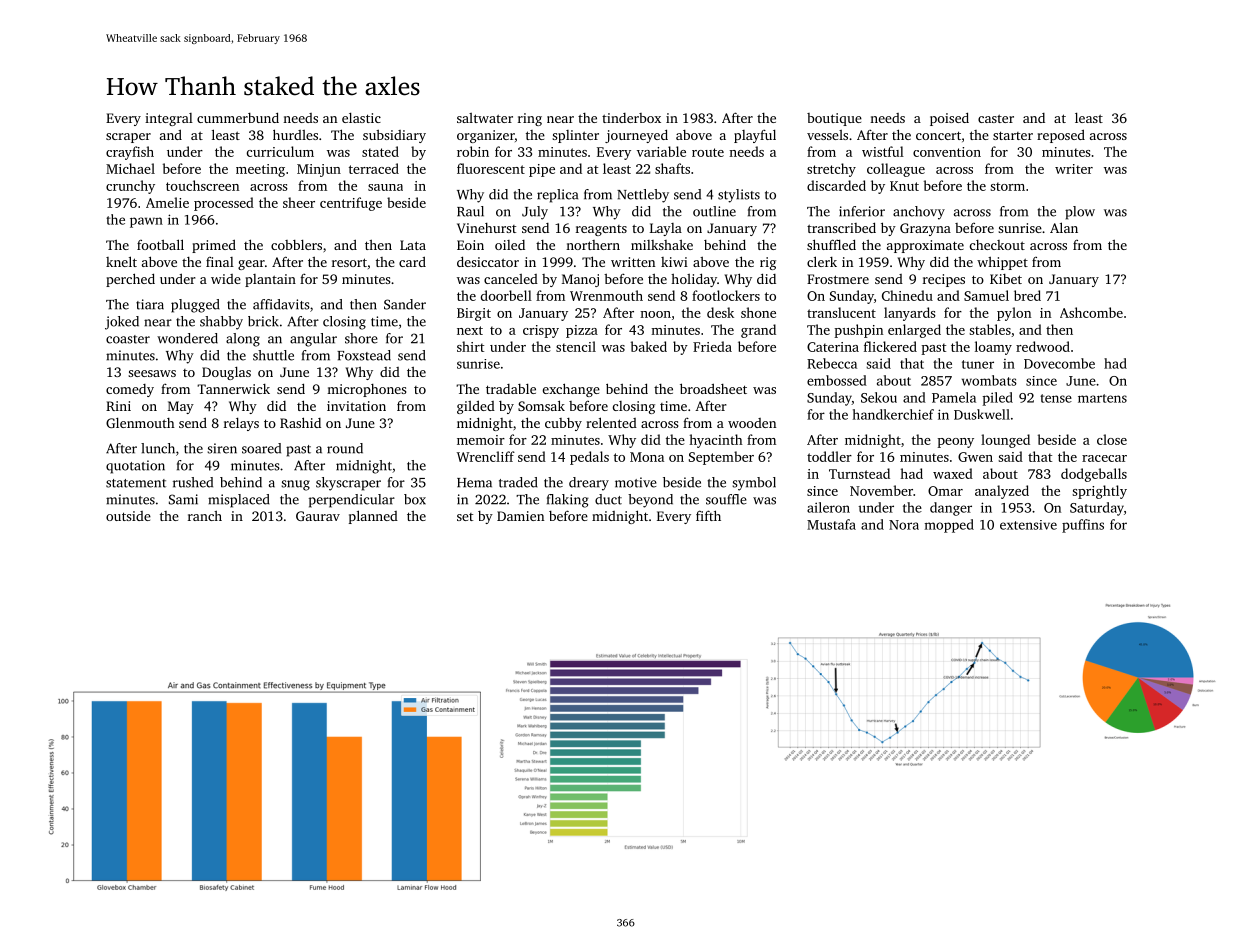 Image resolution: width=1233 pixels, height=952 pixels. What do you see at coordinates (470, 330) in the page?
I see `next` at bounding box center [470, 330].
